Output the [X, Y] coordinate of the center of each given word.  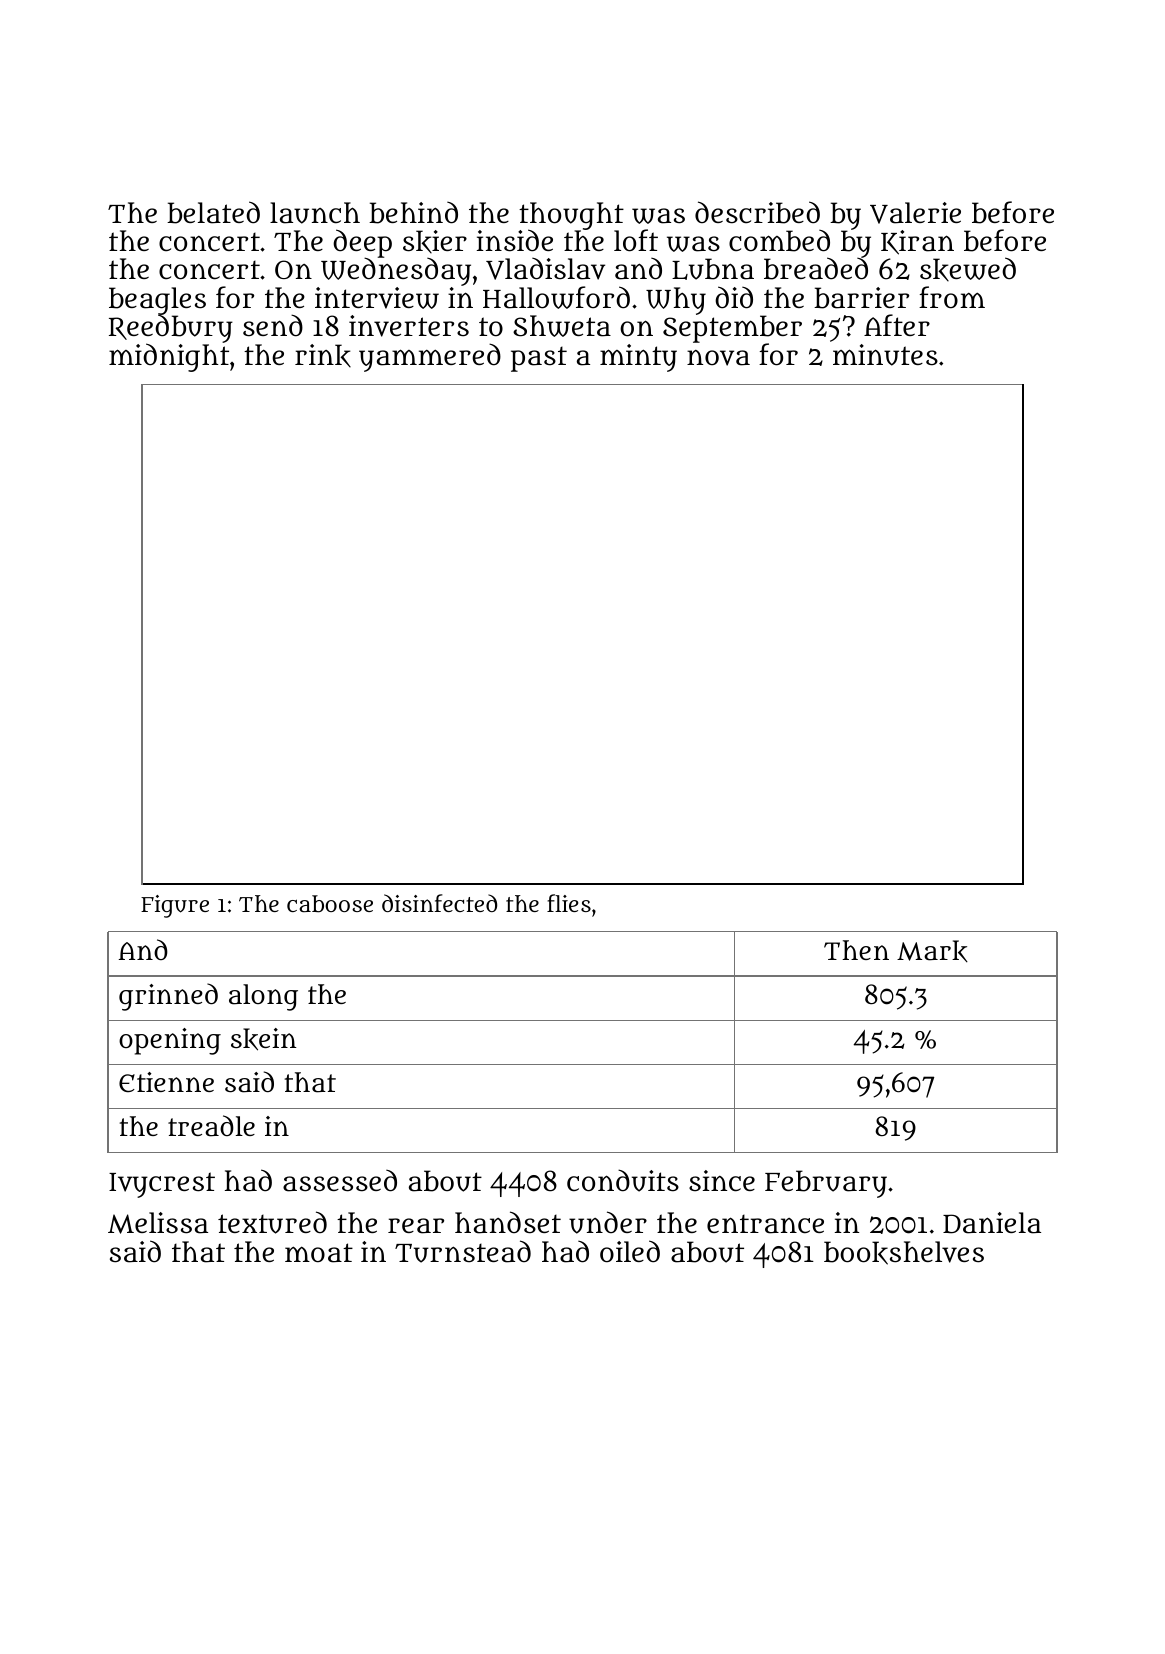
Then [856, 950]
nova [718, 358]
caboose [330, 904]
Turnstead [463, 1251]
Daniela [992, 1223]
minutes [885, 355]
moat [319, 1253]
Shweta [562, 326]
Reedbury [171, 329]
